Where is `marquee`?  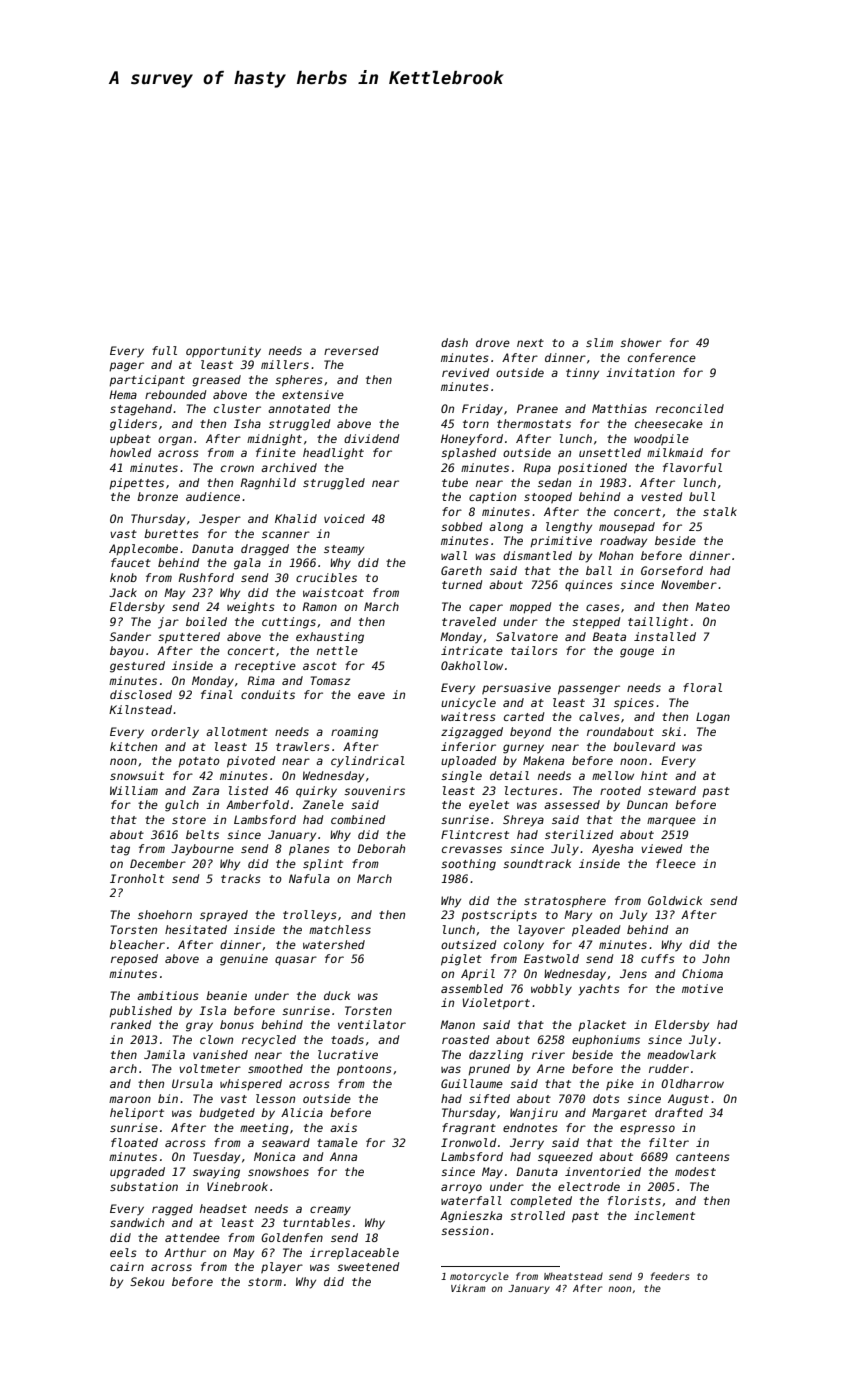 marquee is located at coordinates (671, 822).
